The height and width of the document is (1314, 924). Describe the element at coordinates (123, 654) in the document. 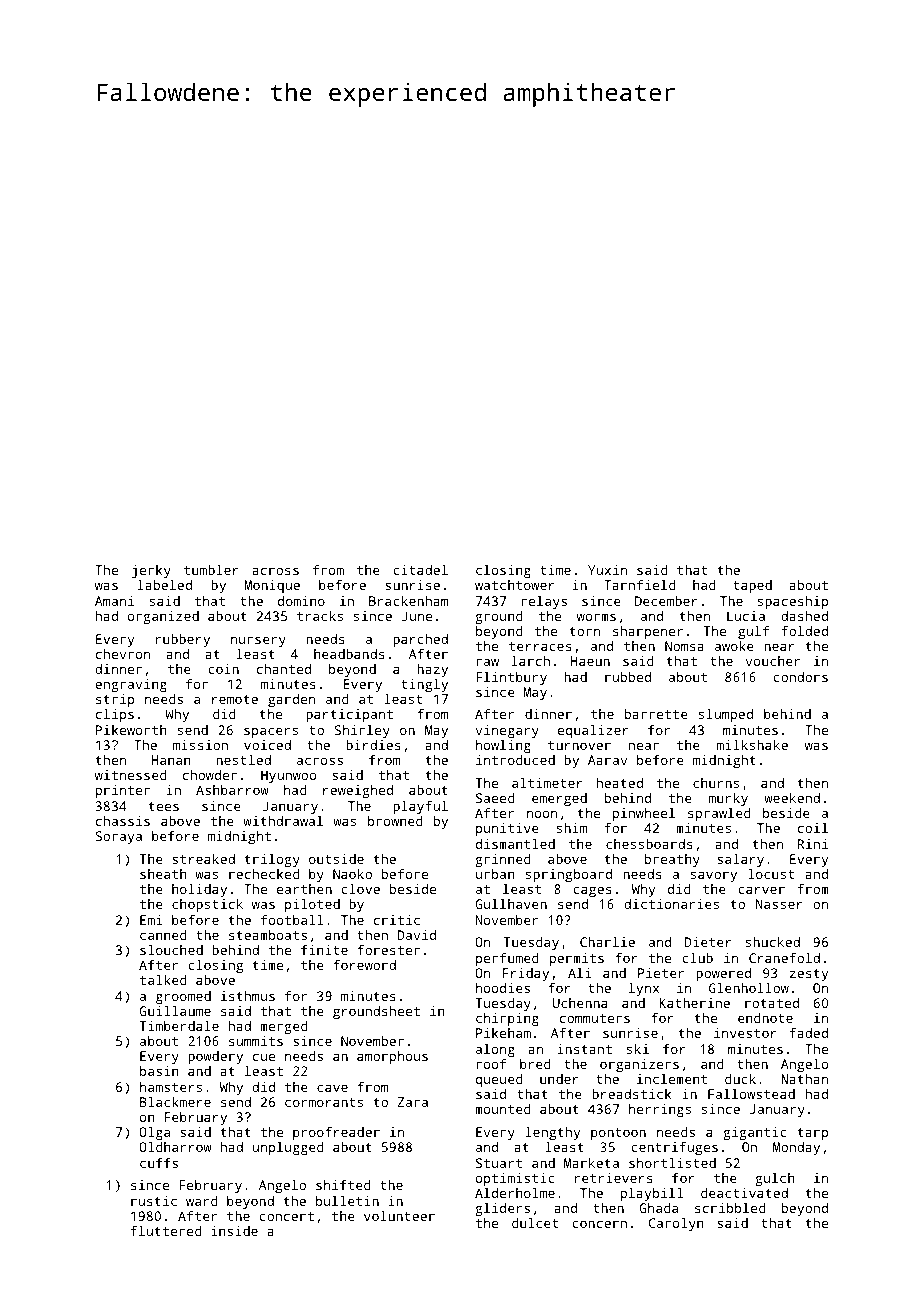

I see `chevron` at that location.
